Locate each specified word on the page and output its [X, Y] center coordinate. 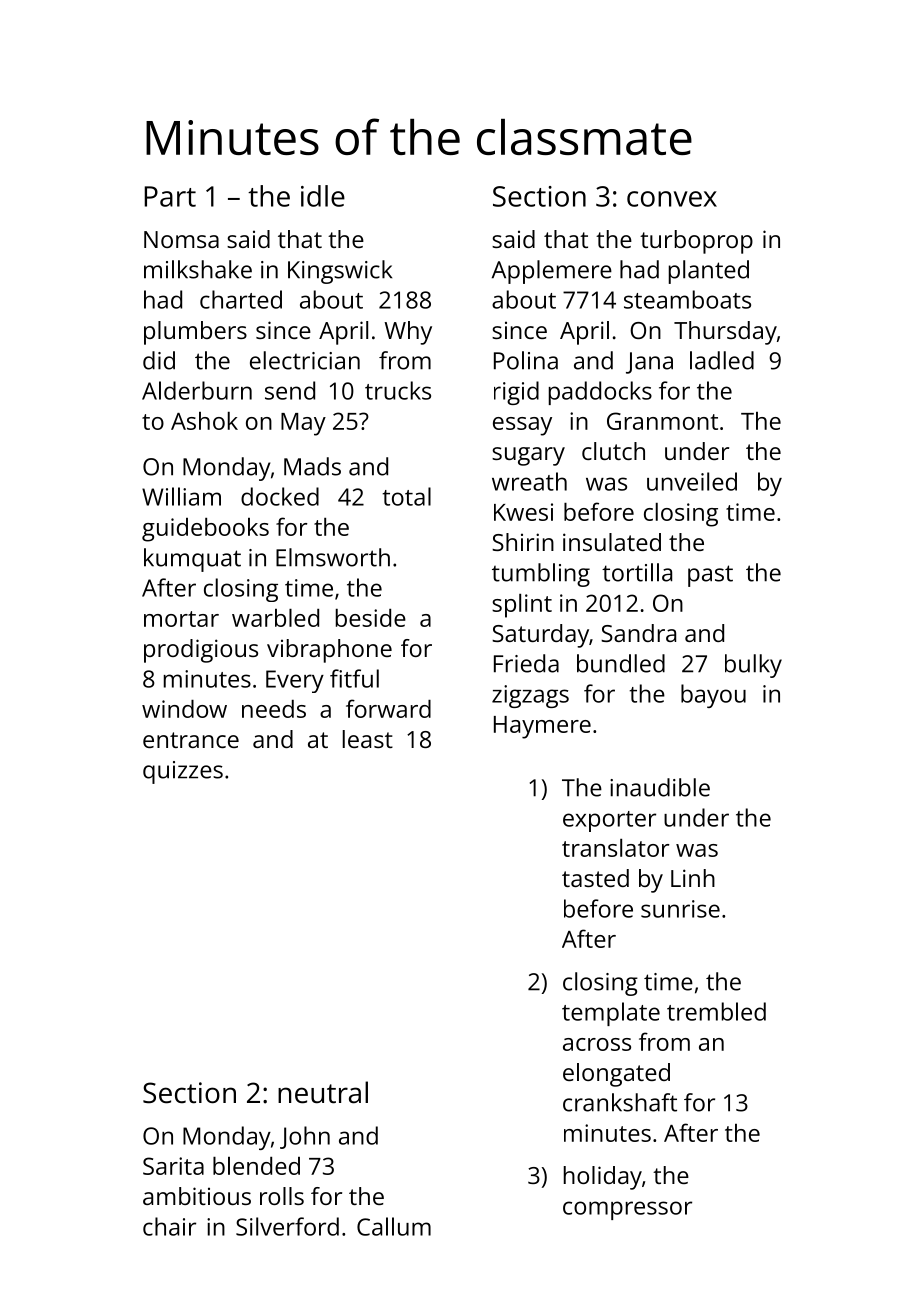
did [159, 360]
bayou [713, 696]
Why [408, 333]
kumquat [192, 560]
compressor [627, 1210]
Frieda [526, 663]
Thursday [725, 333]
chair [169, 1226]
